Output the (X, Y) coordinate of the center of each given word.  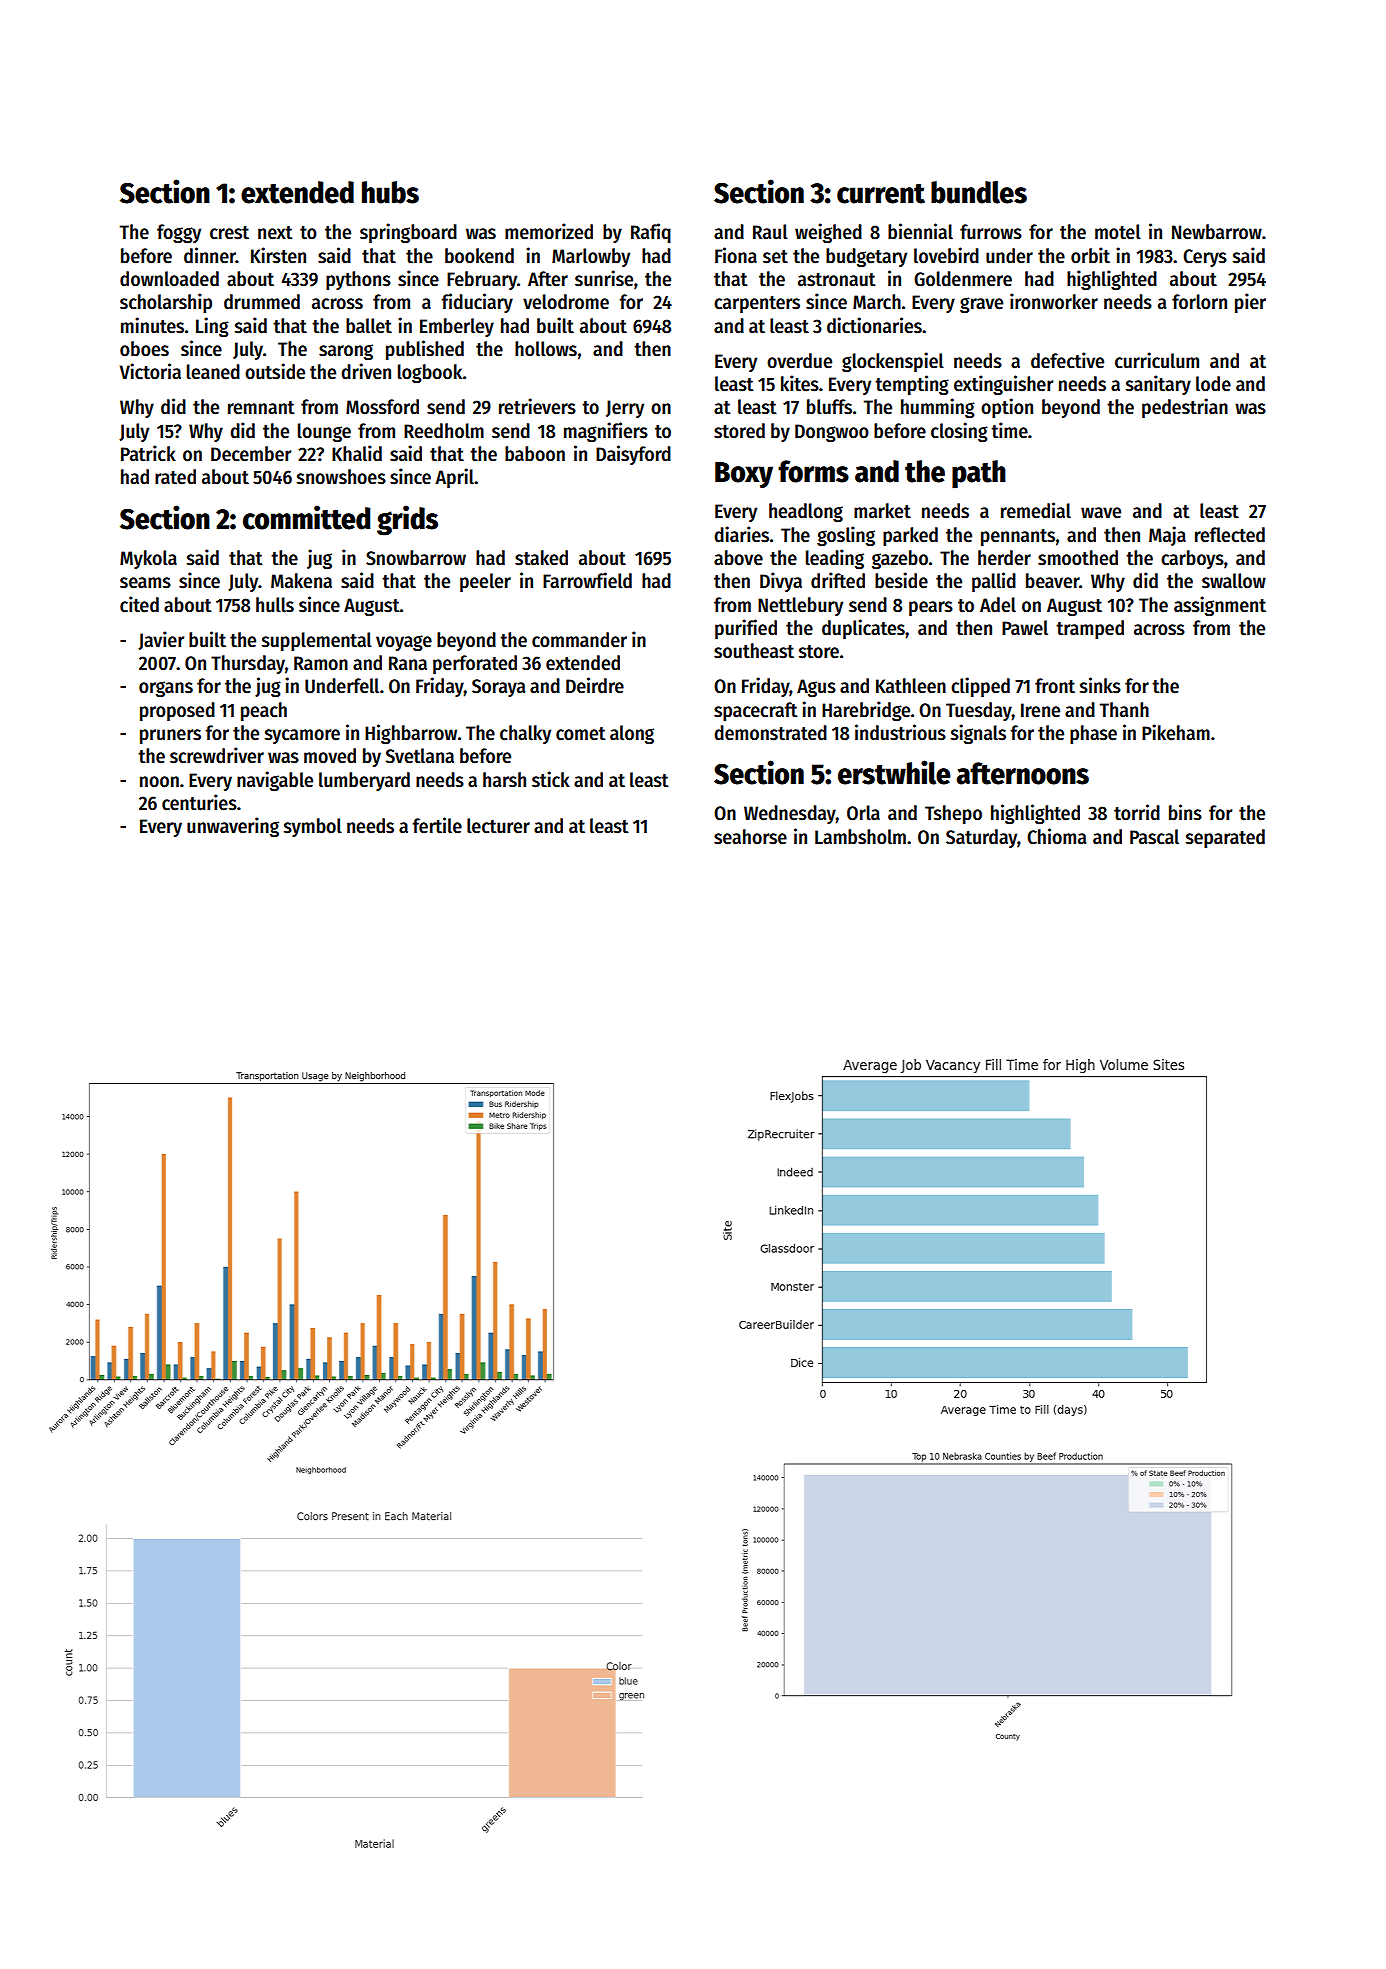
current (881, 194)
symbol (313, 827)
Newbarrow (1217, 232)
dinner (210, 255)
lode (1213, 384)
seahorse (750, 837)
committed (307, 517)
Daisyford (633, 455)
